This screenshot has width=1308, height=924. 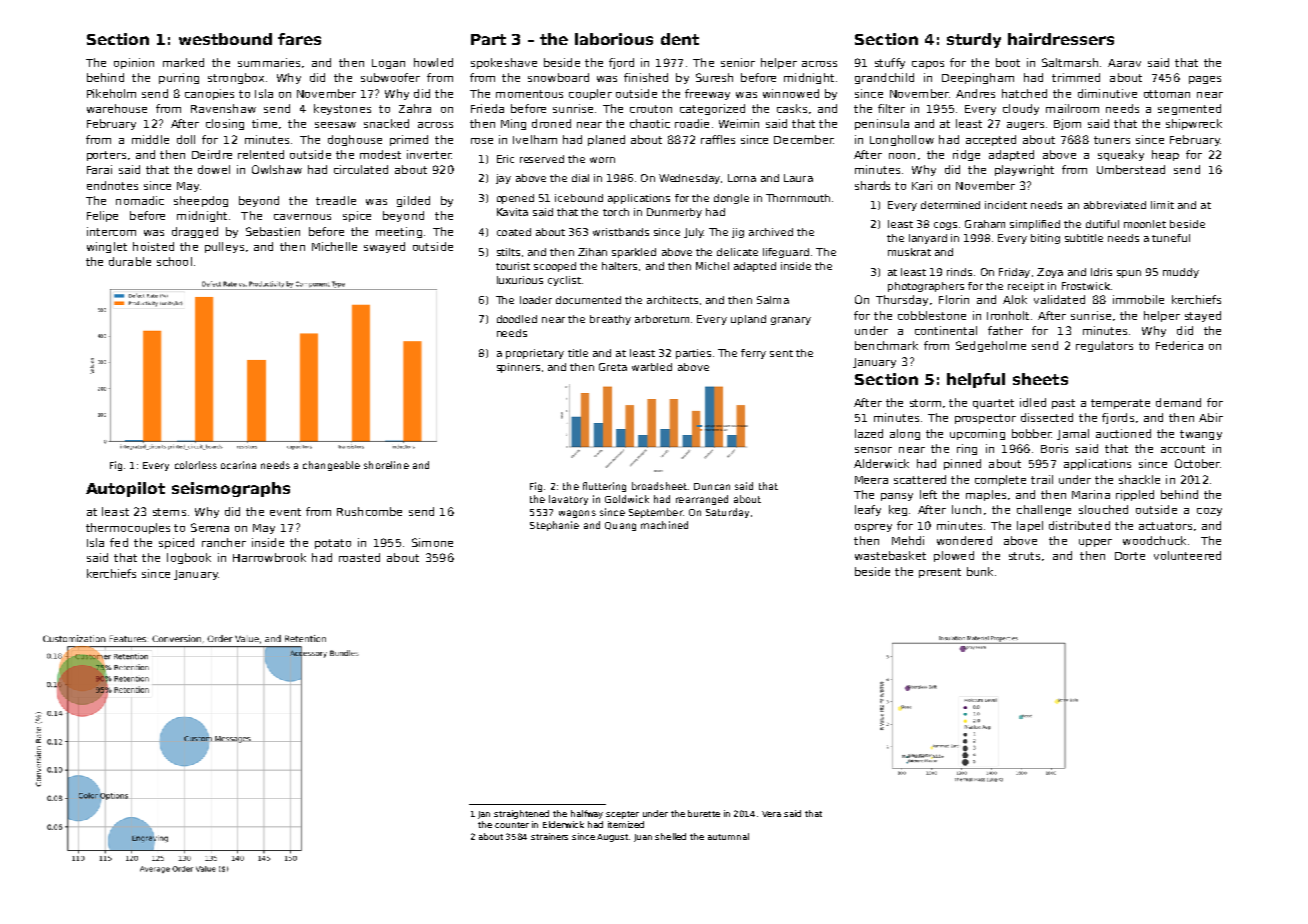 I want to click on winnowed, so click(x=791, y=93).
